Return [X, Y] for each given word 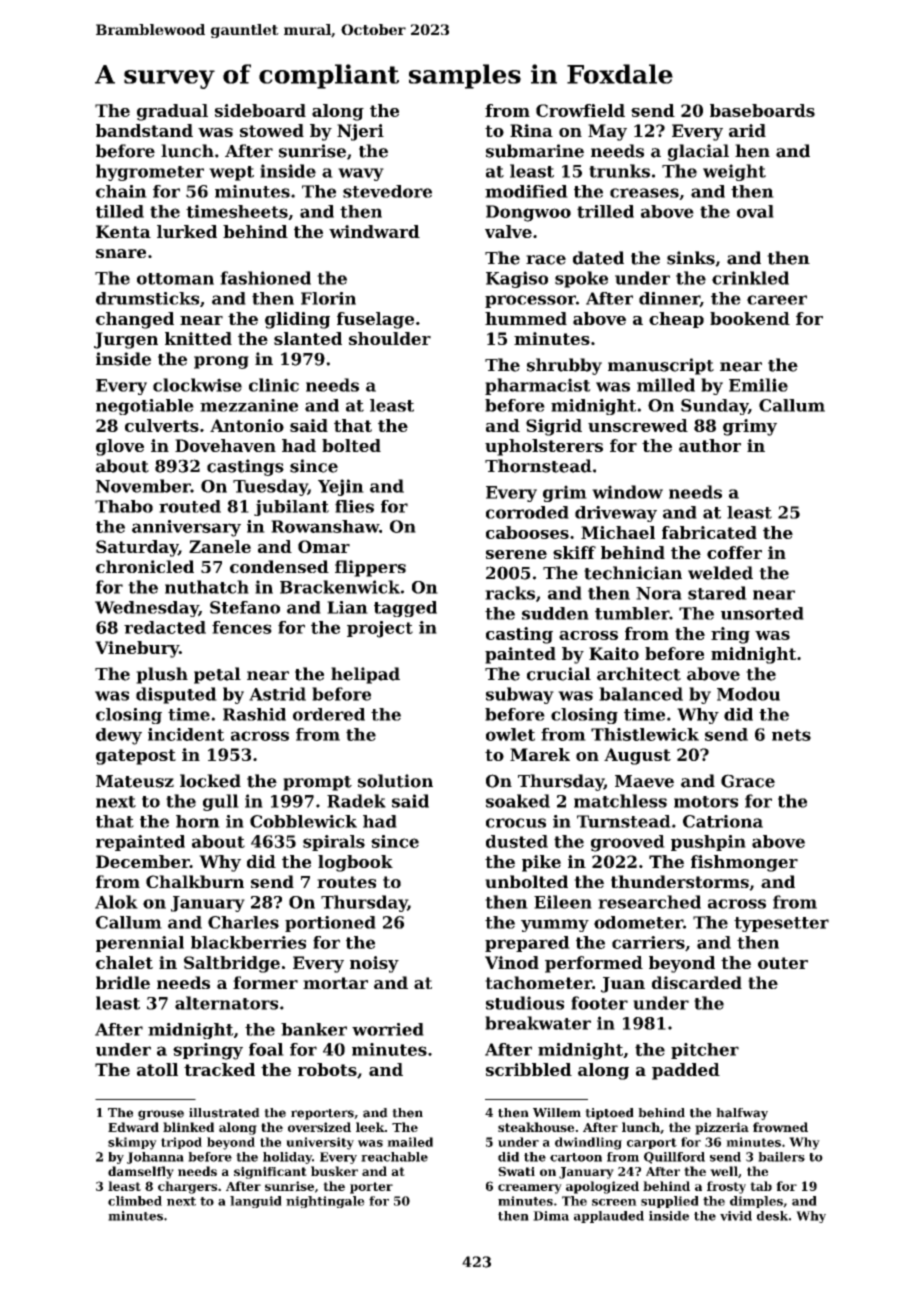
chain [121, 191]
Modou [748, 694]
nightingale [325, 1202]
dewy [119, 736]
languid [256, 1202]
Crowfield [580, 110]
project [380, 629]
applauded [609, 1217]
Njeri [360, 132]
